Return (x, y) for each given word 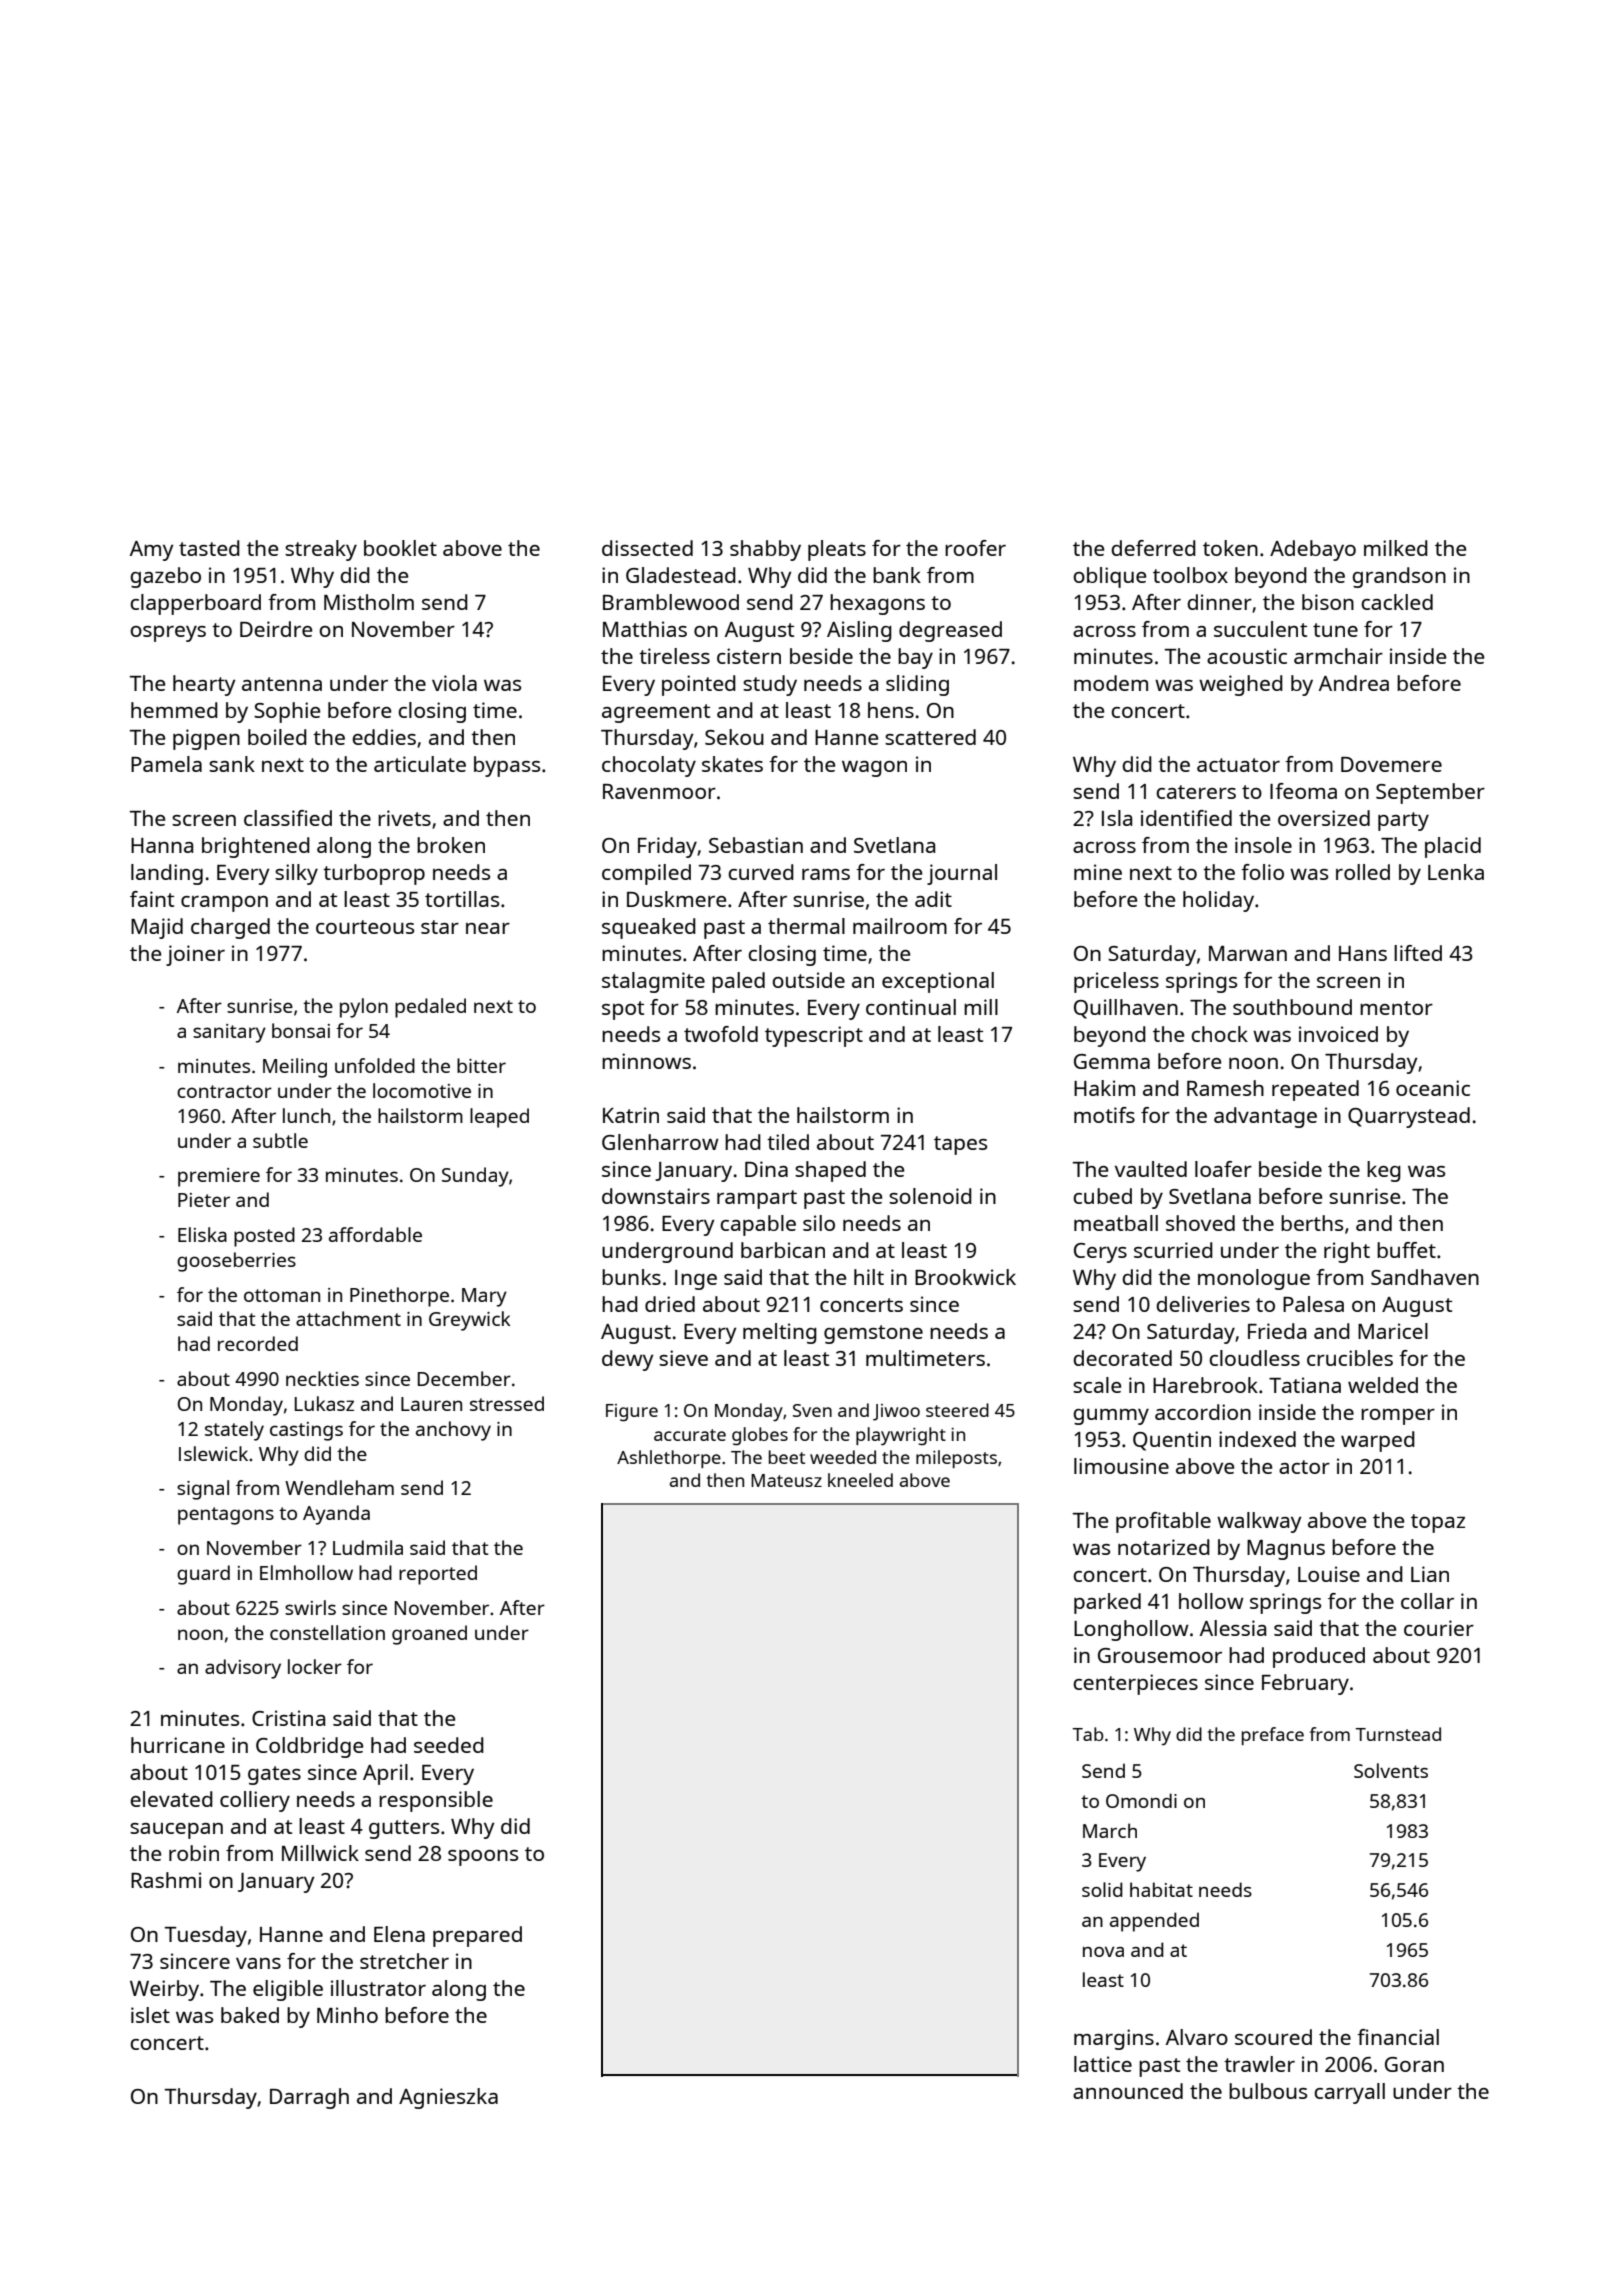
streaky (321, 550)
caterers (1196, 792)
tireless (674, 656)
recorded (258, 1343)
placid (1453, 847)
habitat (1161, 1889)
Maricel (1393, 1331)
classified (288, 818)
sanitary (229, 1033)
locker (315, 1666)
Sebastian (756, 845)
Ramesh (1225, 1088)
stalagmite (653, 982)
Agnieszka (448, 2098)
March (1110, 1830)
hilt (869, 1277)
